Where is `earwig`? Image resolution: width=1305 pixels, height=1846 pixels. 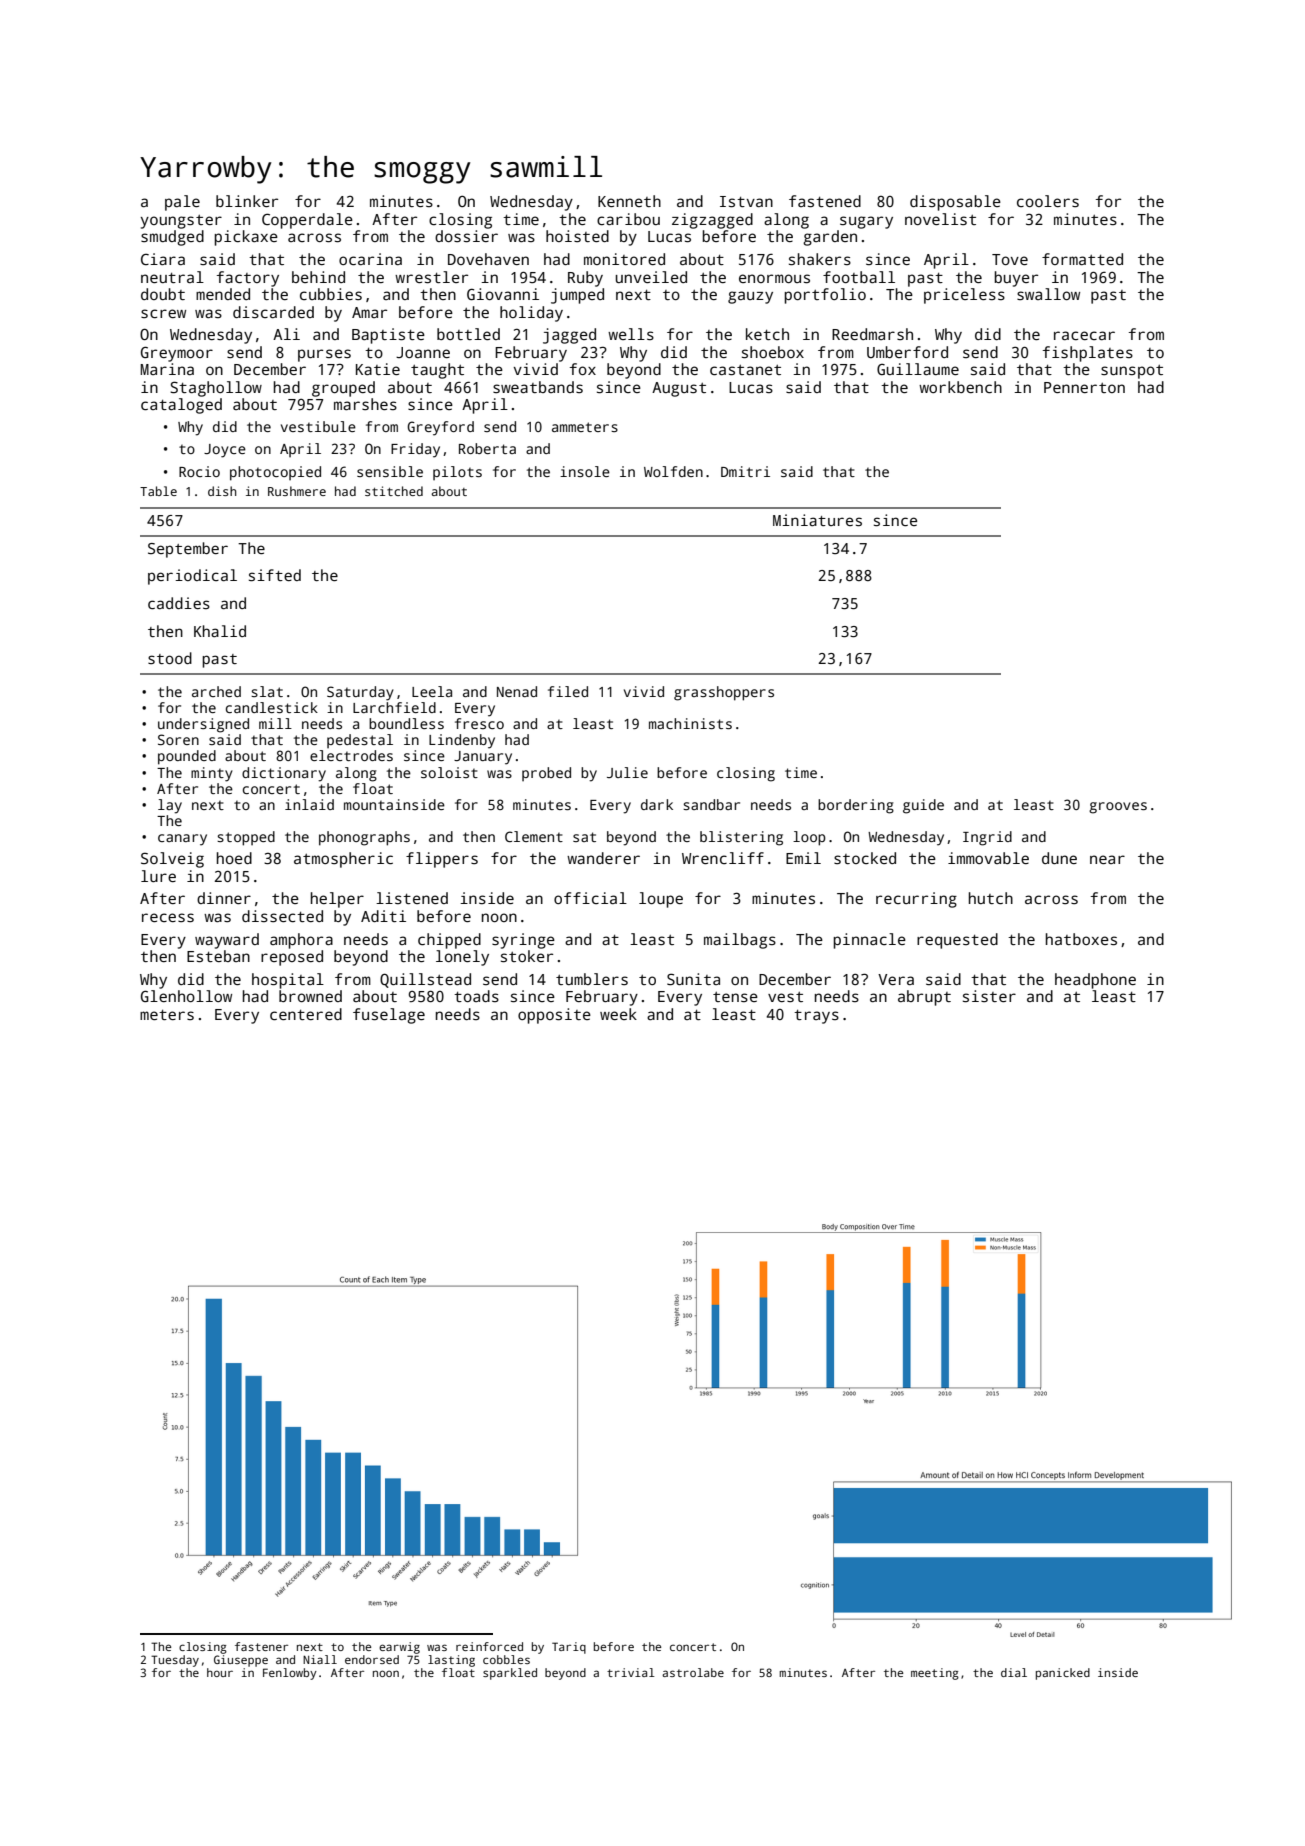
earwig is located at coordinates (399, 1648).
